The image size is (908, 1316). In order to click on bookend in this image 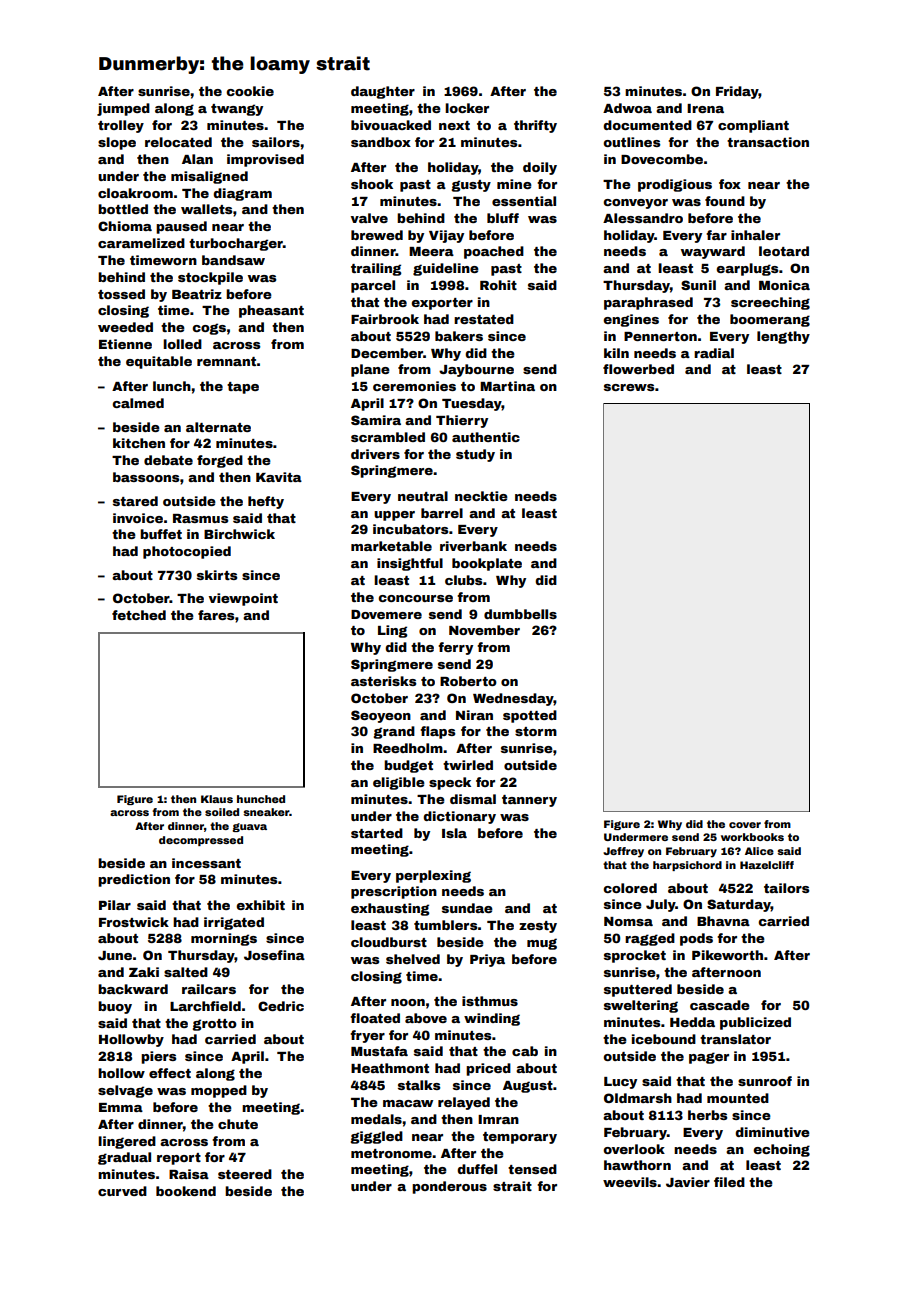, I will do `click(186, 1191)`.
